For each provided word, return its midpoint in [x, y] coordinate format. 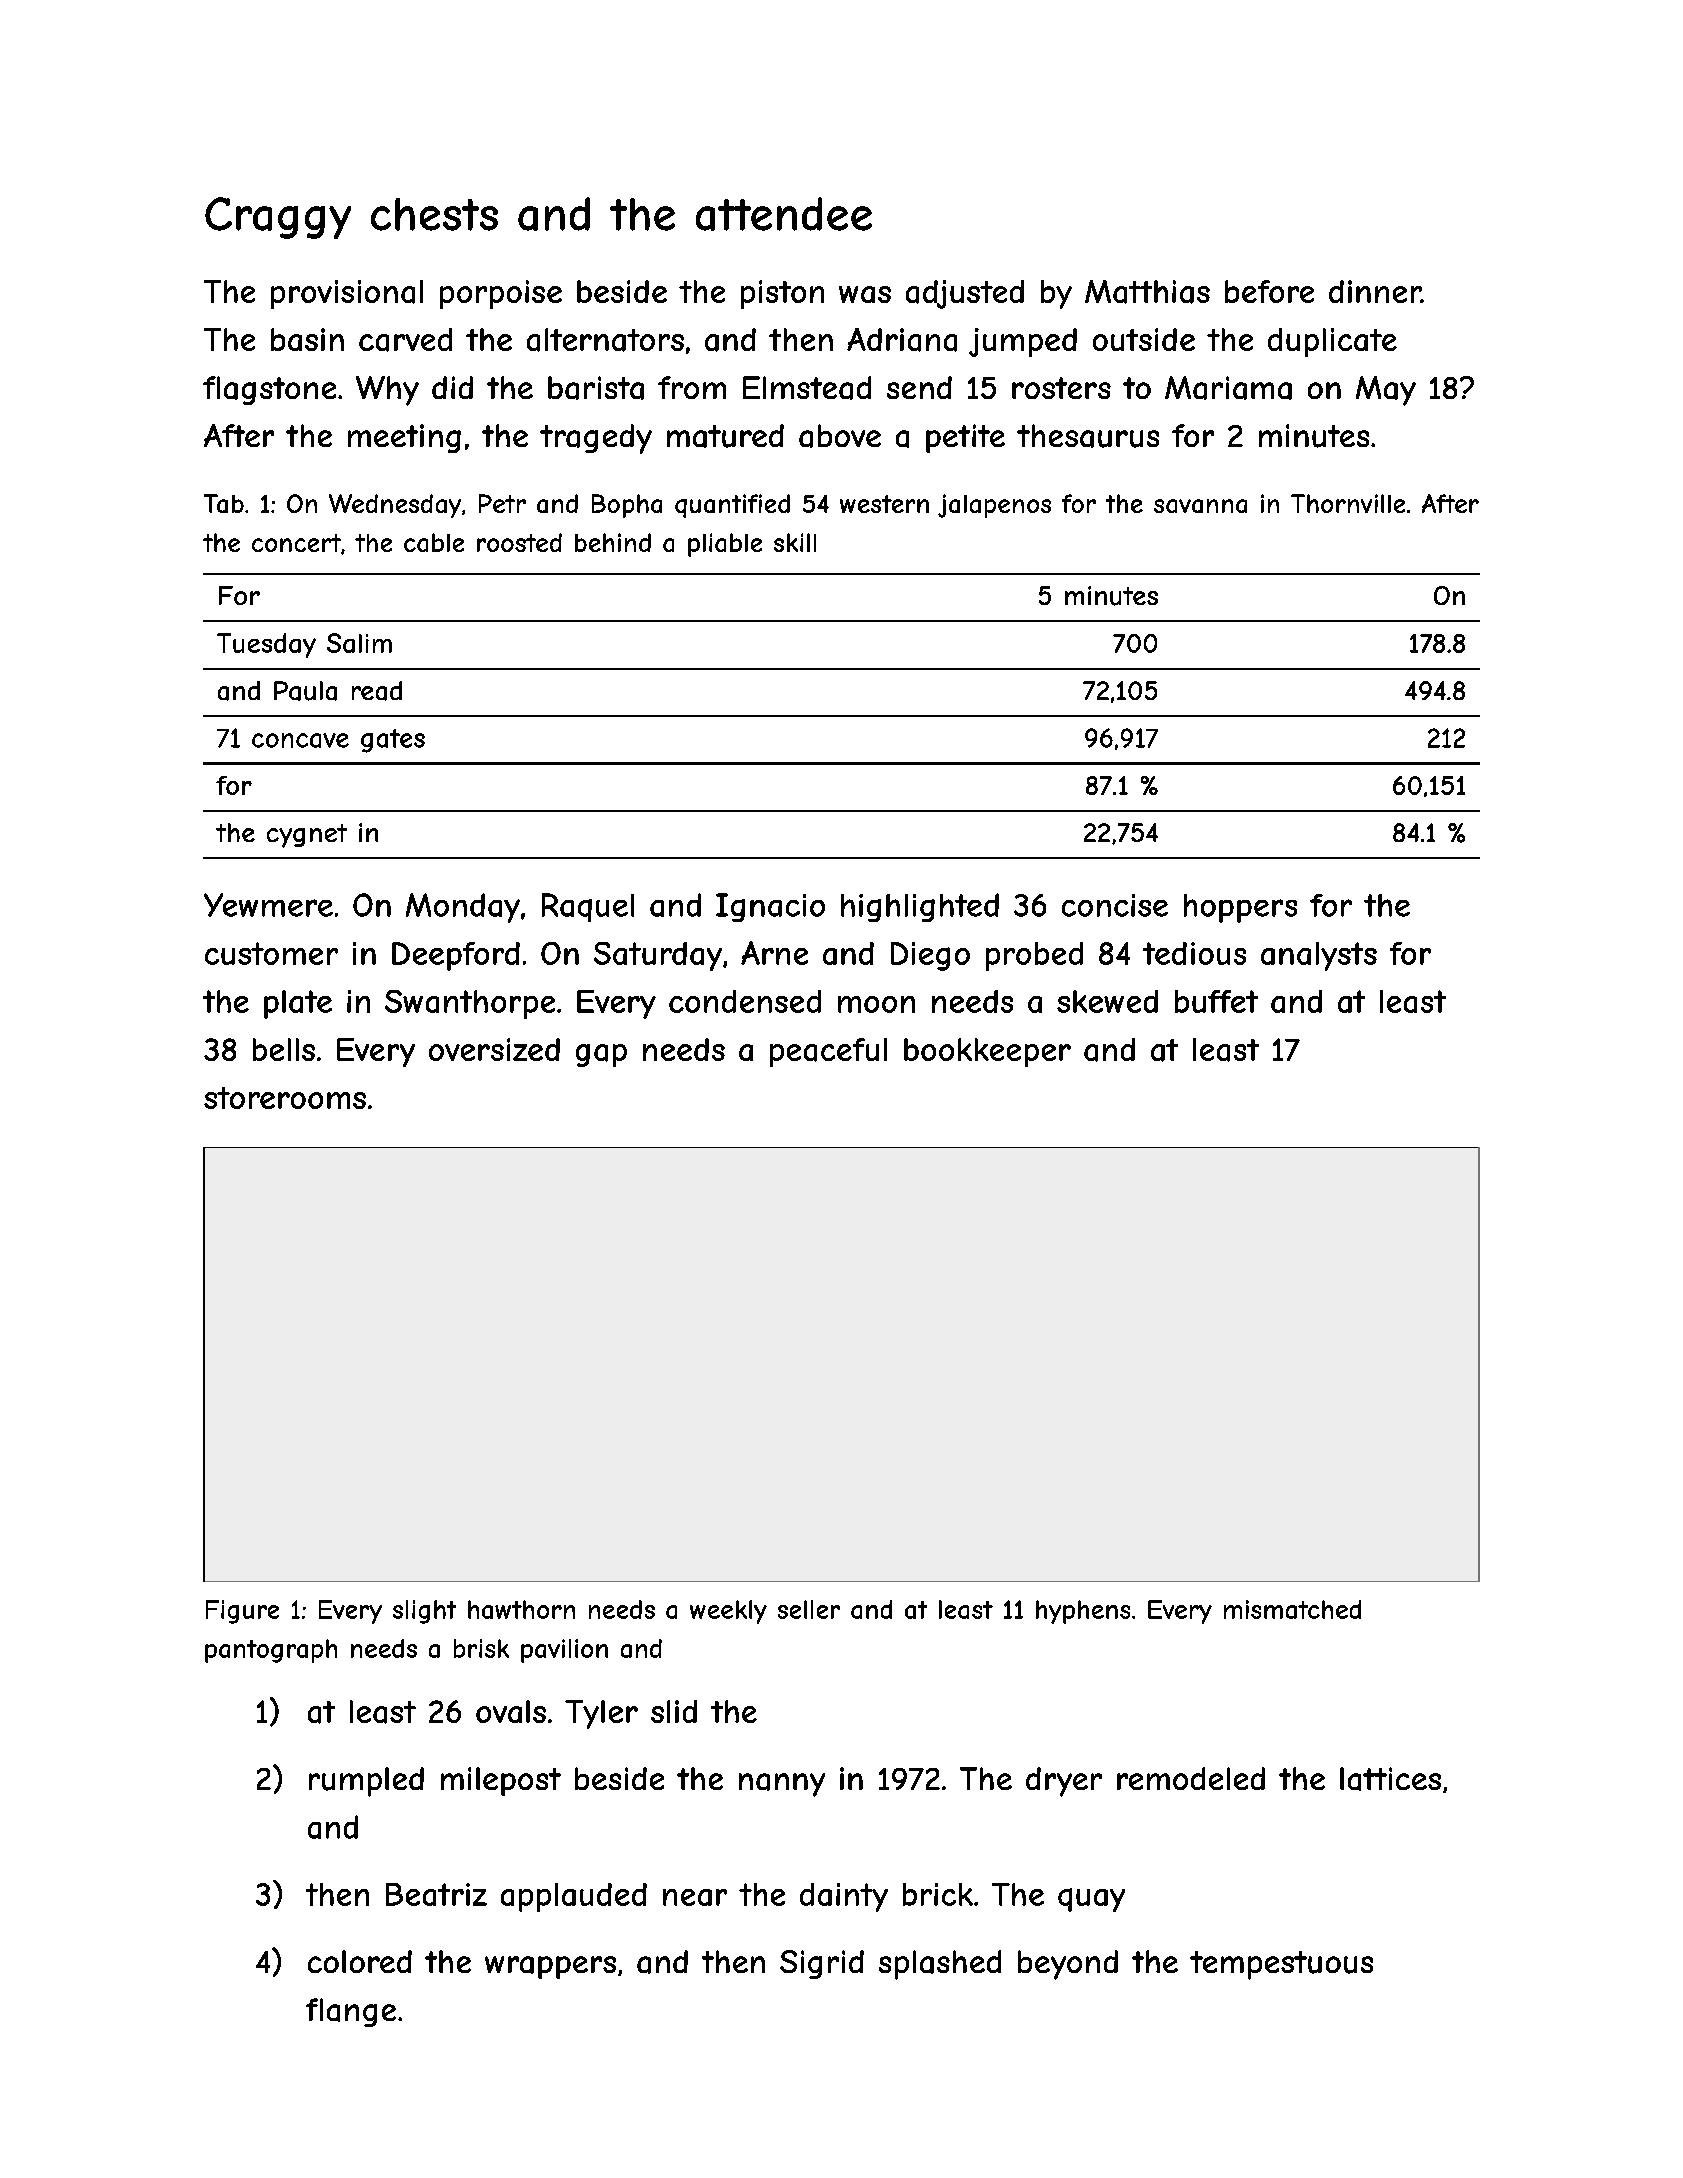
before [1269, 291]
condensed [745, 1001]
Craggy [278, 218]
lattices [1390, 1779]
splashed [940, 1965]
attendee [784, 214]
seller [809, 1609]
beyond [1068, 1965]
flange [351, 2012]
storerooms [285, 1098]
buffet [1216, 1001]
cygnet [307, 836]
